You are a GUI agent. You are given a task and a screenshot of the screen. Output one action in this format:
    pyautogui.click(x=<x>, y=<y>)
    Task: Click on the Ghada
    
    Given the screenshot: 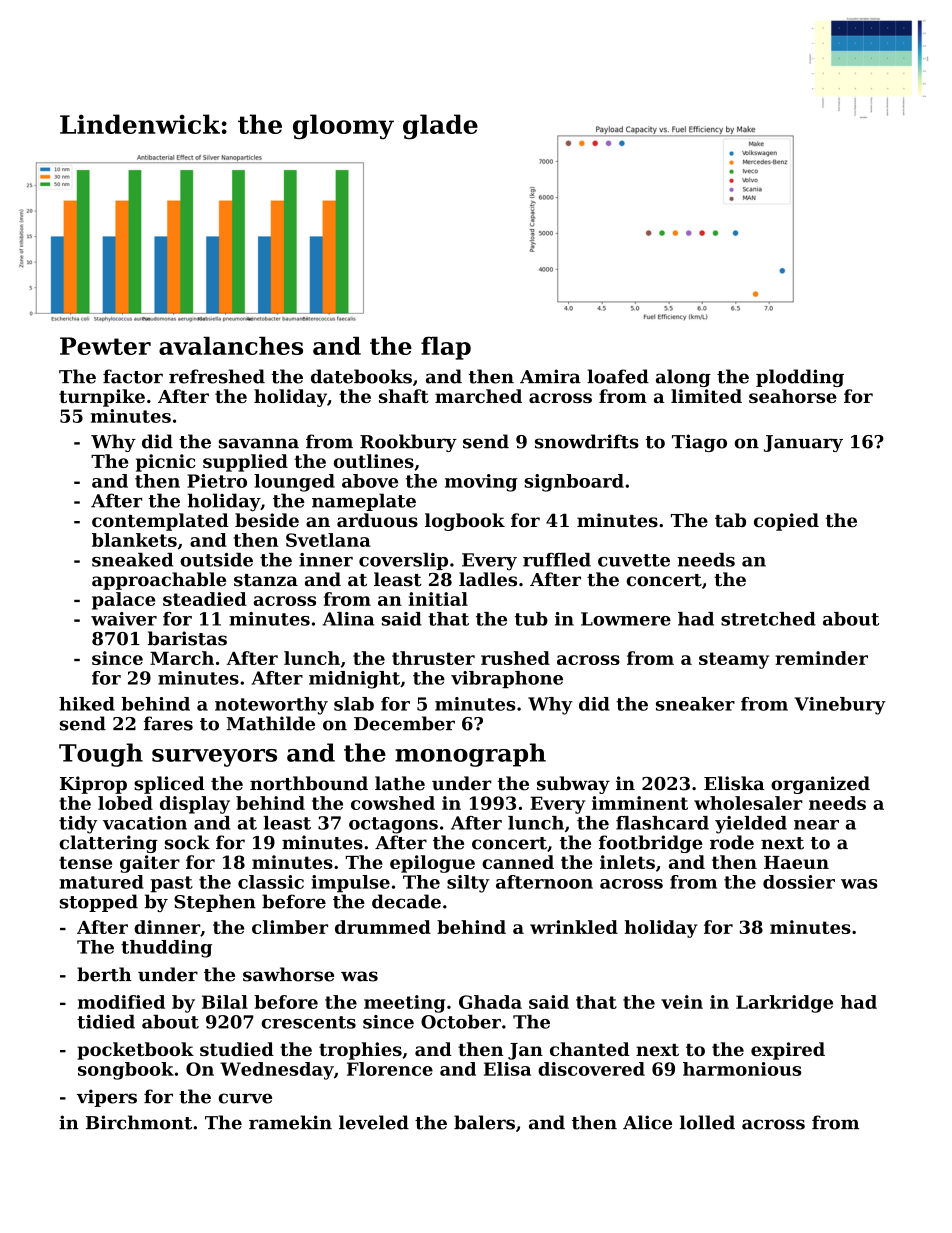 What is the action you would take?
    pyautogui.click(x=490, y=1002)
